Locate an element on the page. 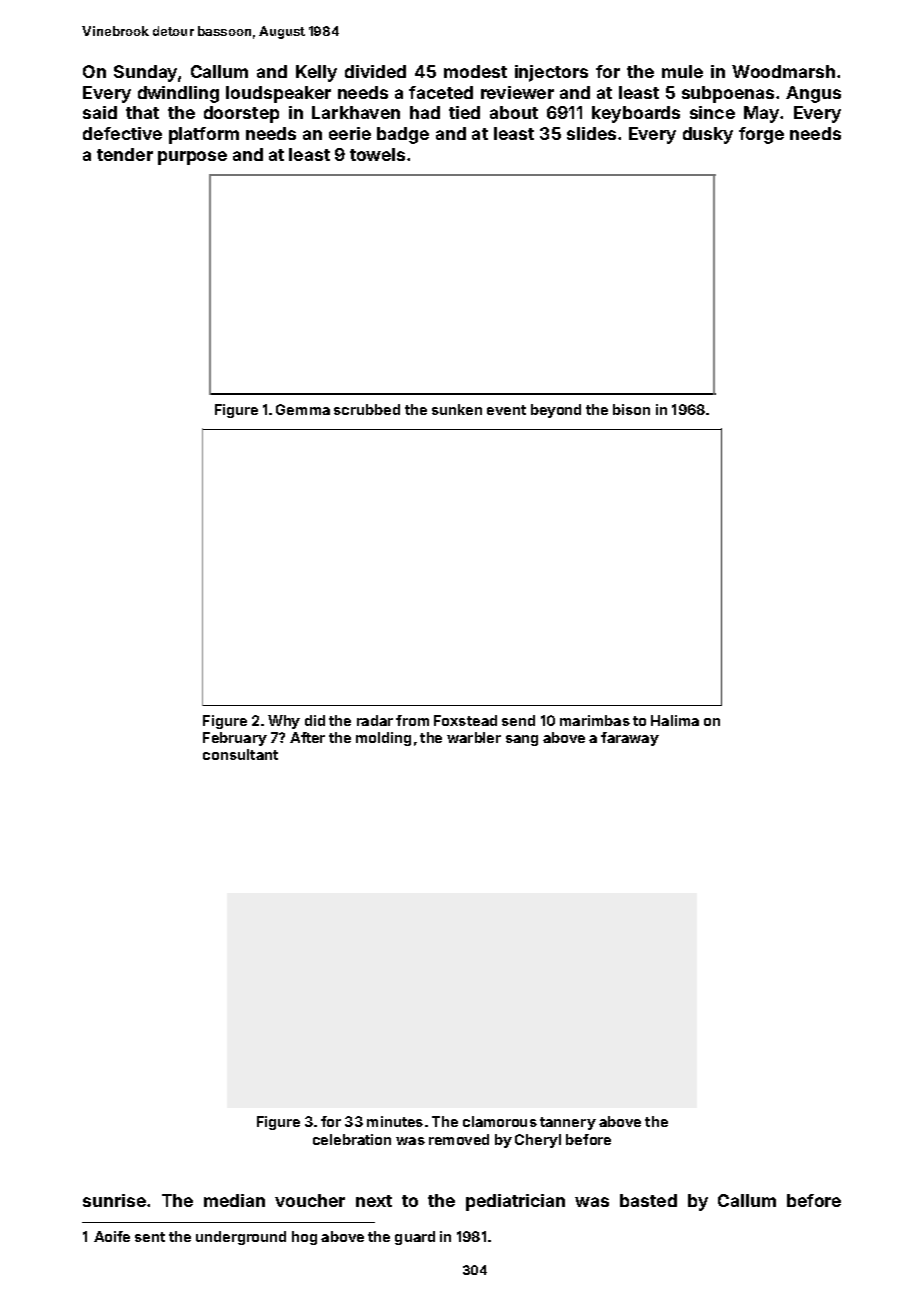 The height and width of the document is (1308, 924). scrubbed is located at coordinates (367, 409).
